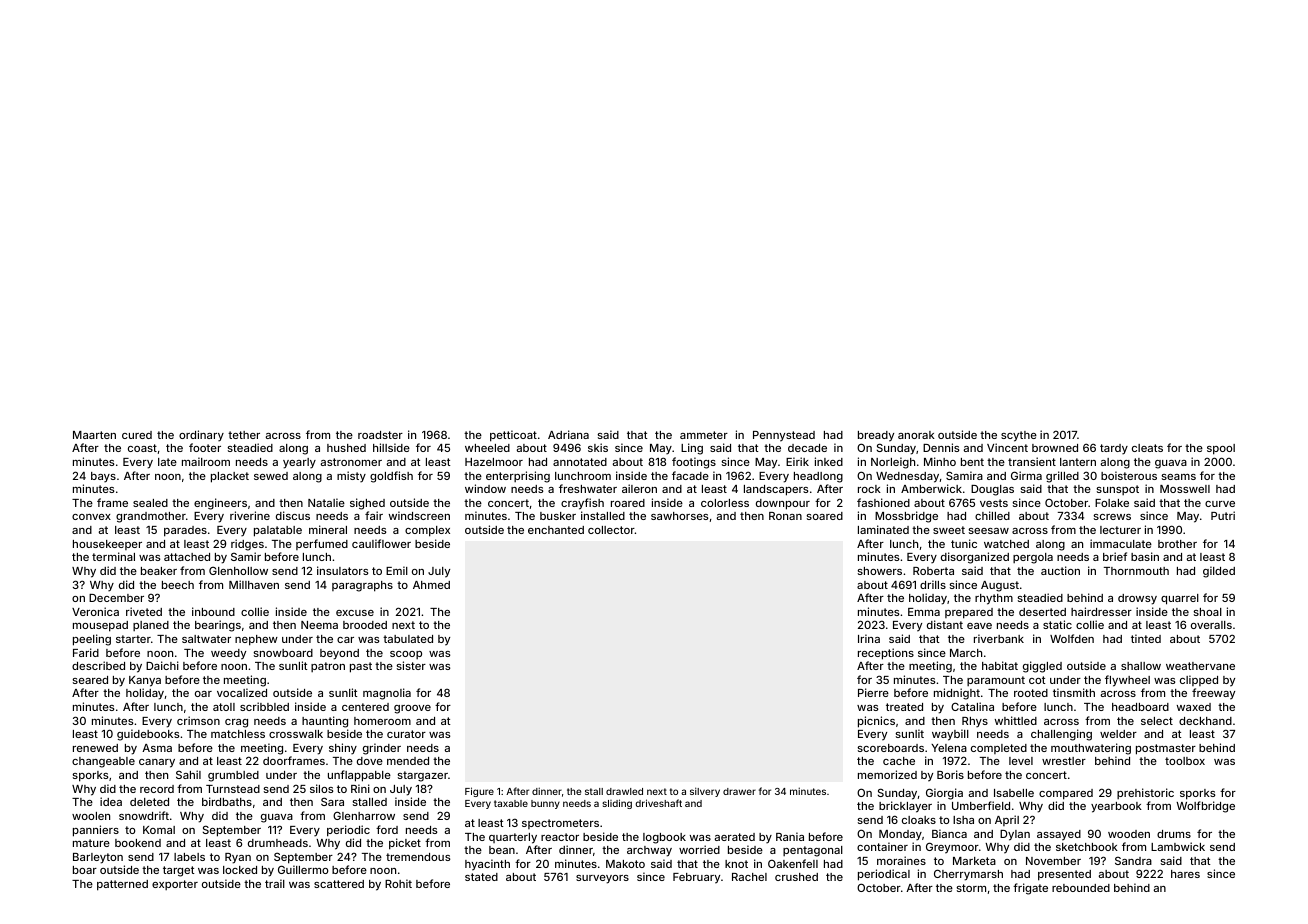  I want to click on car, so click(345, 640).
